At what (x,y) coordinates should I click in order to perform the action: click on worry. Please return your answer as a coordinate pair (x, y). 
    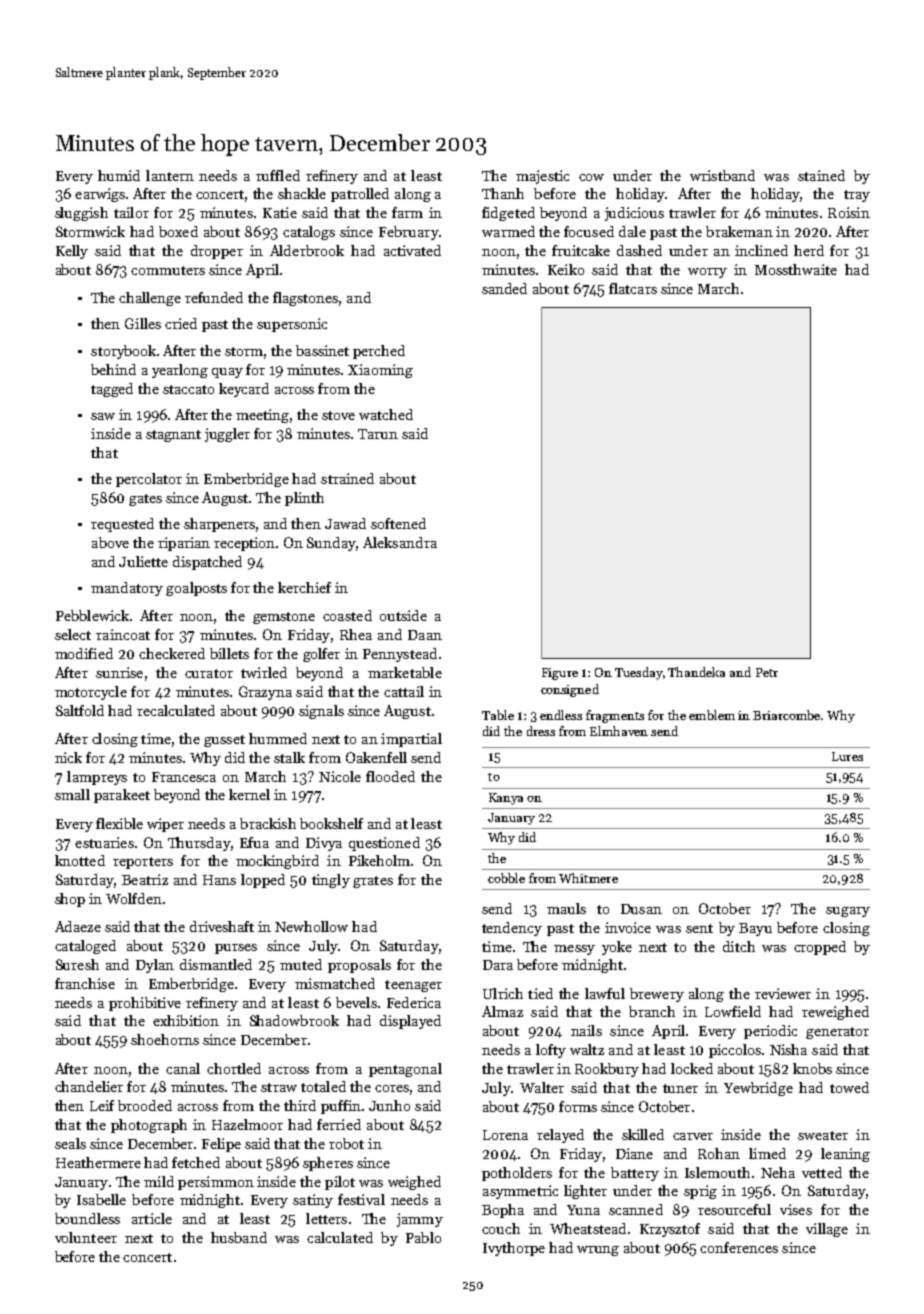
    Looking at the image, I should click on (707, 273).
